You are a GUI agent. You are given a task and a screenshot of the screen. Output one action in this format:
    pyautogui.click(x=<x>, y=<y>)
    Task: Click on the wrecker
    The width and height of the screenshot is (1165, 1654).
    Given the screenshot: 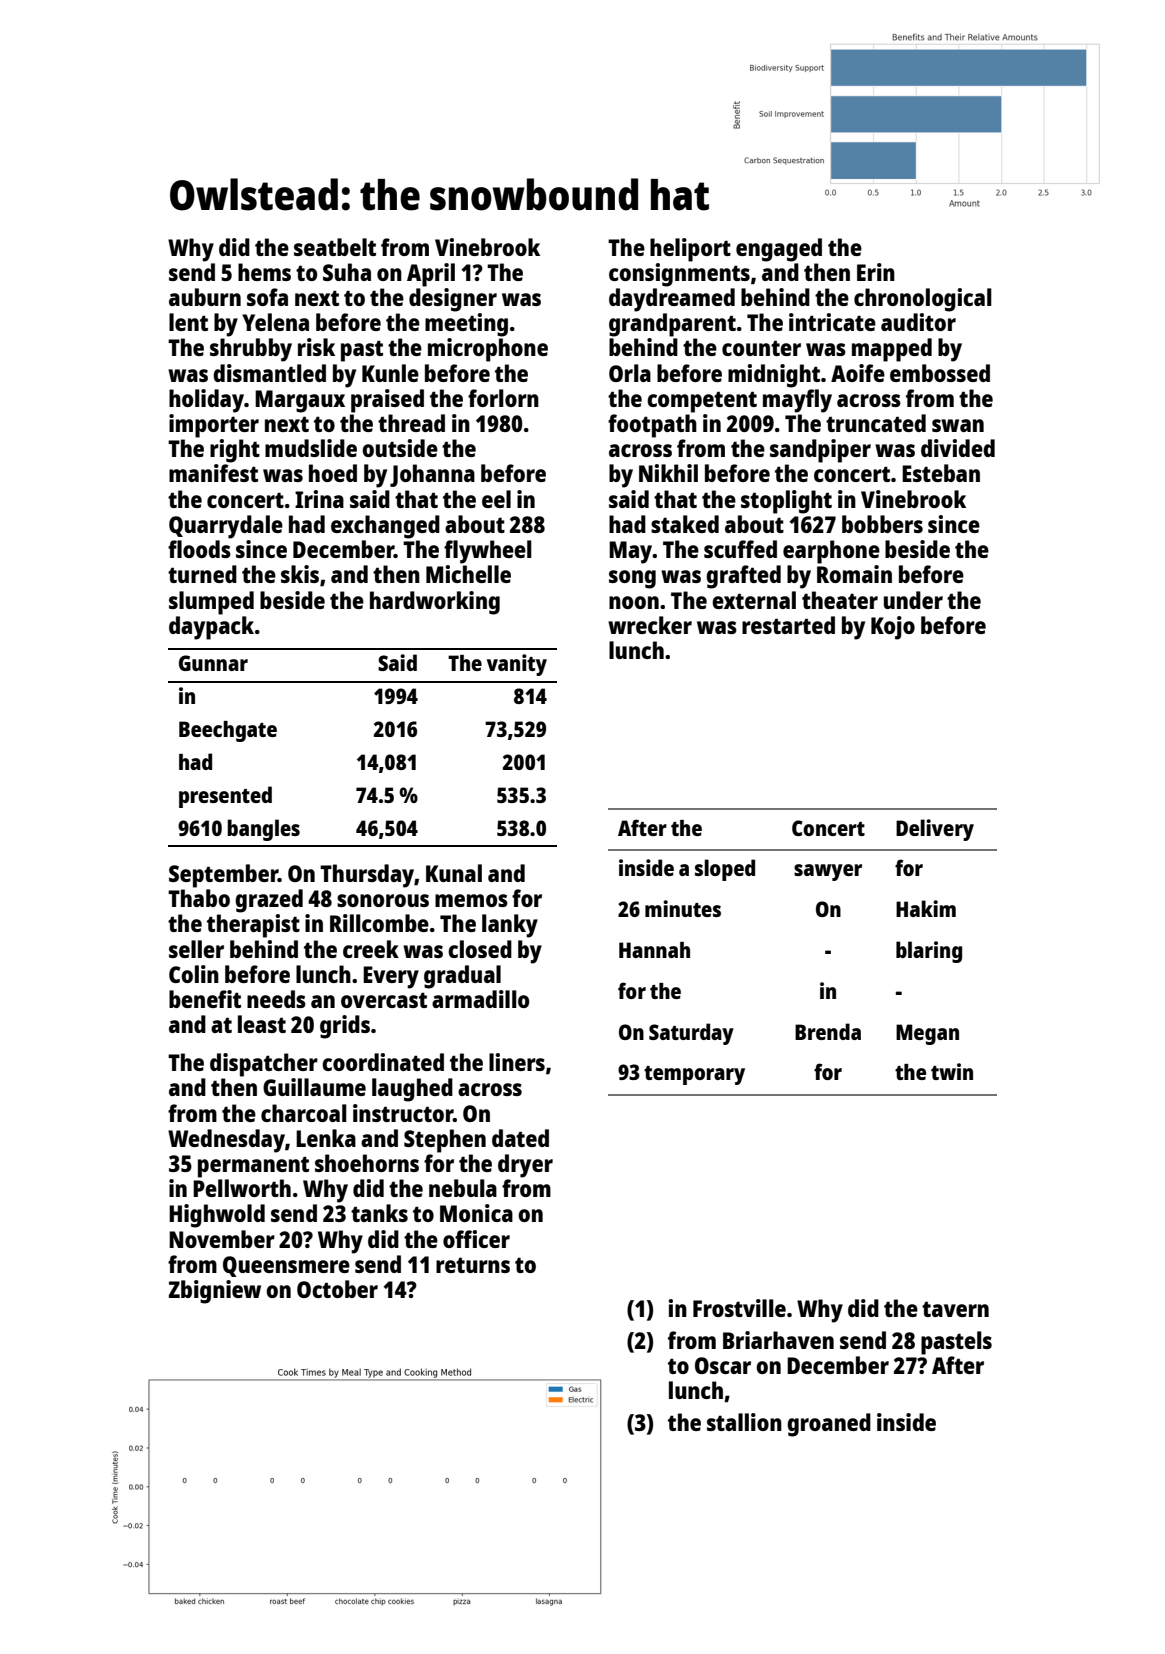 What is the action you would take?
    pyautogui.click(x=650, y=625)
